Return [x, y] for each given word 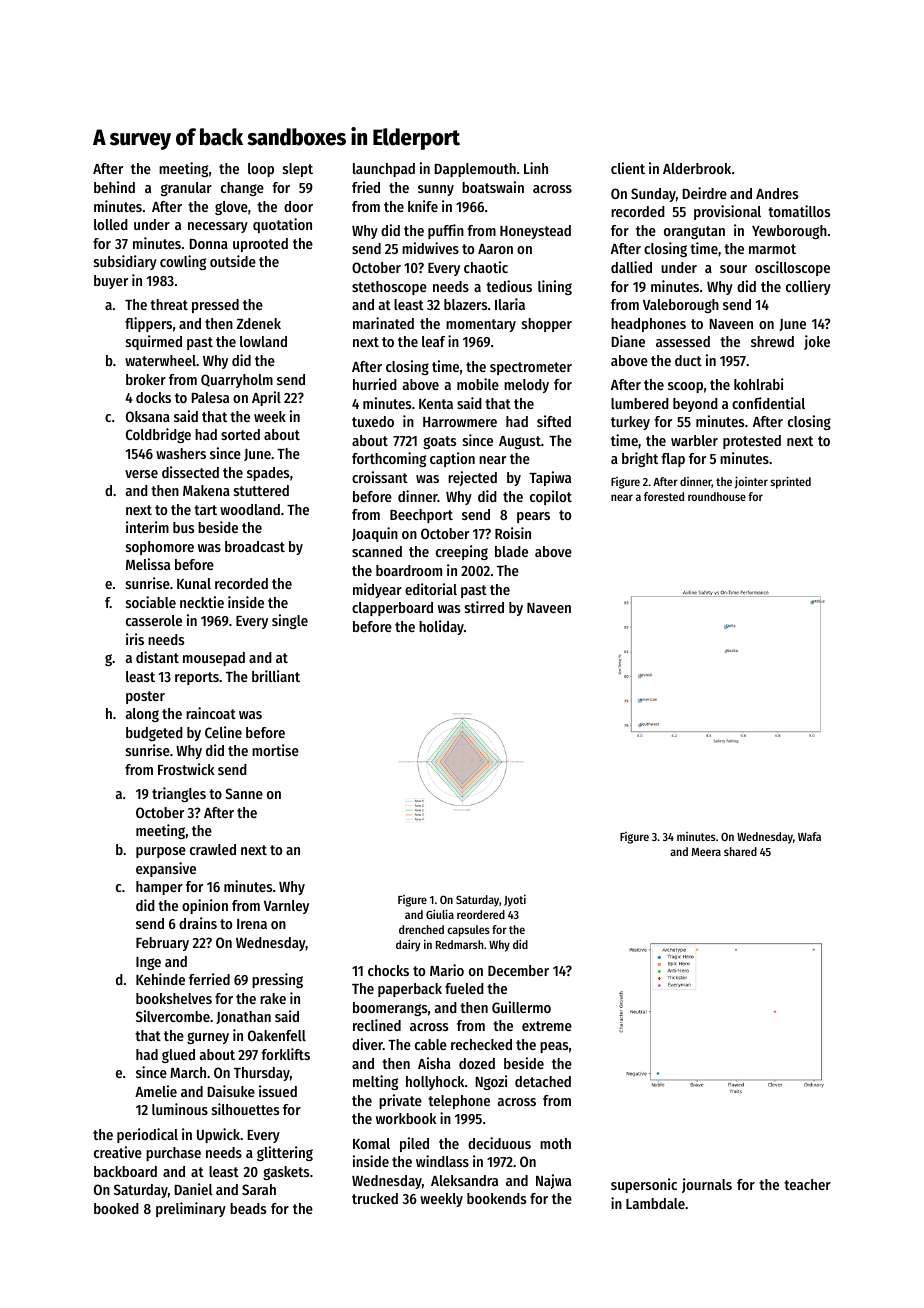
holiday [441, 627]
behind [114, 187]
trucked [375, 1198]
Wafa [809, 836]
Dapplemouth [475, 170]
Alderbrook [697, 168]
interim [147, 527]
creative [118, 1152]
